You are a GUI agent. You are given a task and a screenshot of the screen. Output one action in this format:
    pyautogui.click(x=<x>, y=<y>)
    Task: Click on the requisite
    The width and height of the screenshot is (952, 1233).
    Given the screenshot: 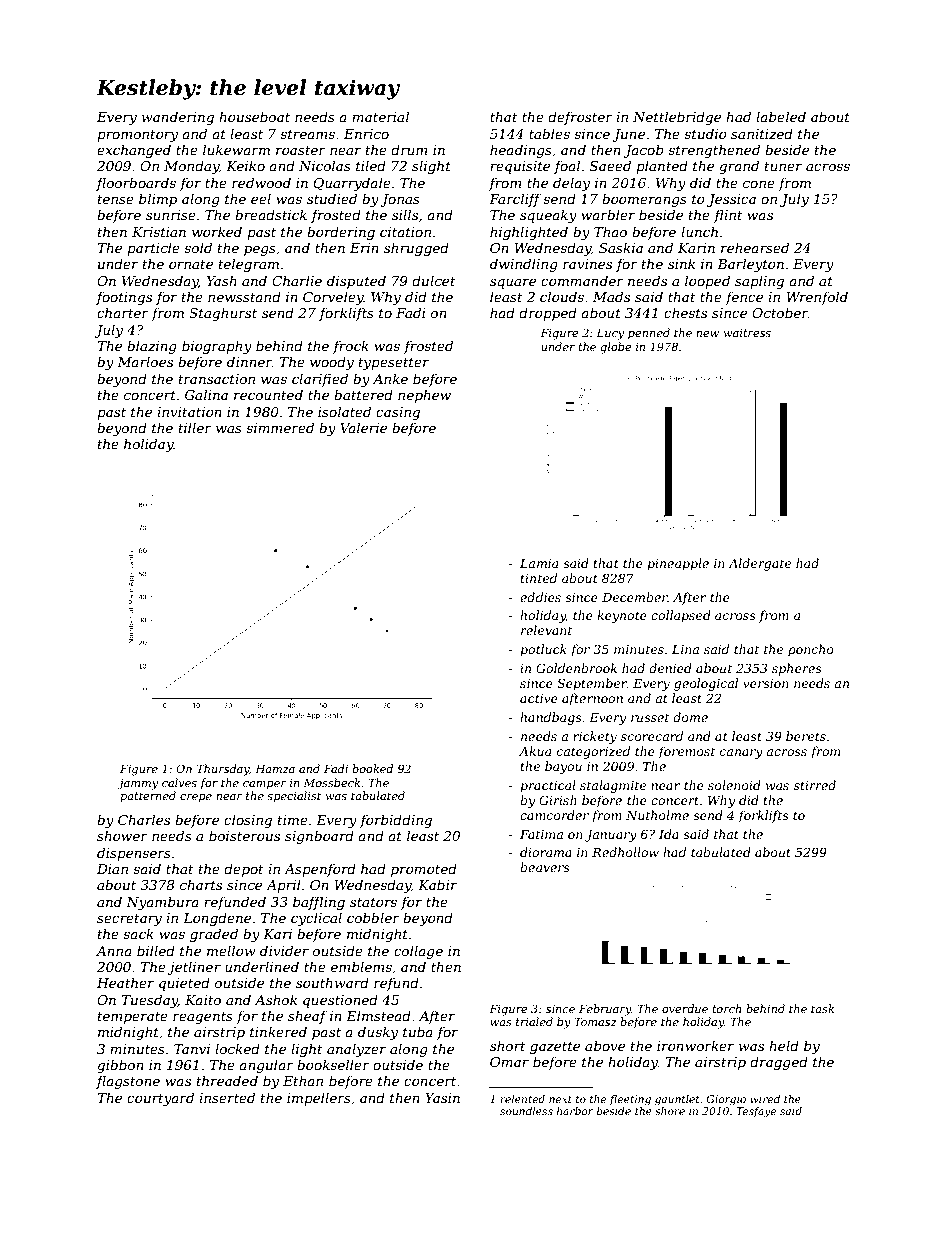 What is the action you would take?
    pyautogui.click(x=520, y=167)
